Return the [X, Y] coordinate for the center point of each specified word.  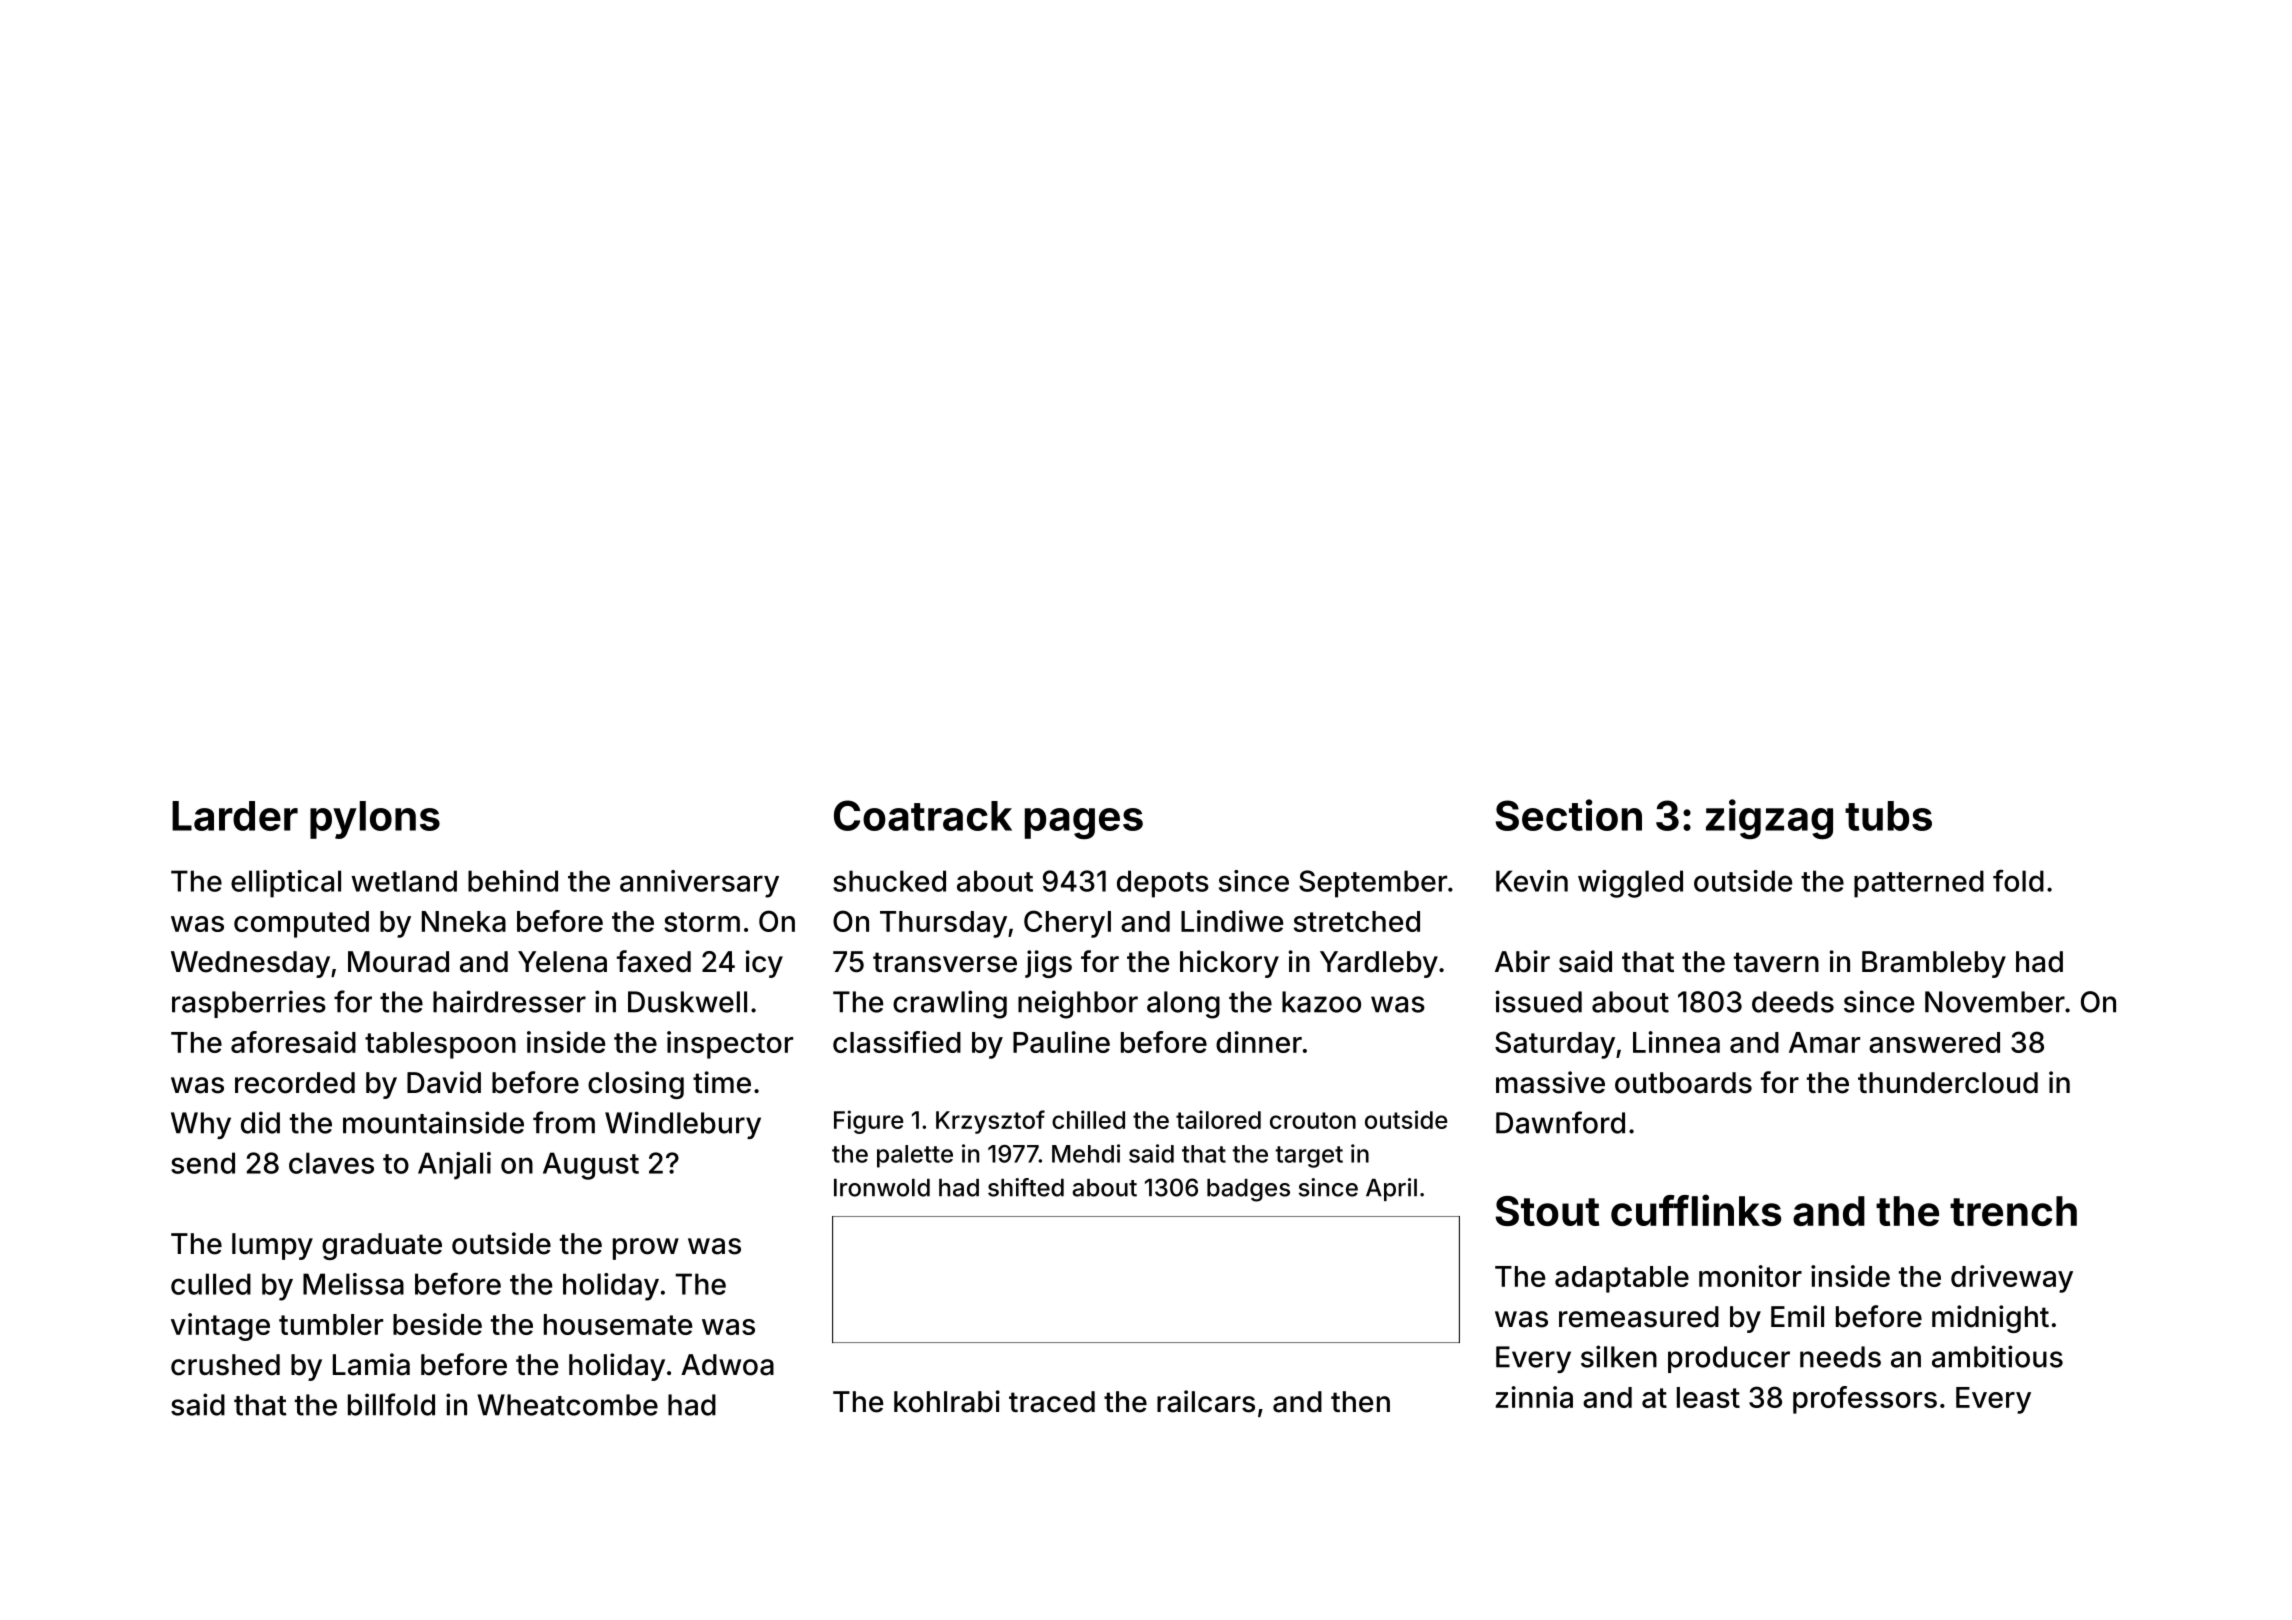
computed [301, 924]
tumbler [331, 1324]
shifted [1026, 1187]
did [260, 1122]
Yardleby [1379, 964]
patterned [1919, 884]
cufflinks [1696, 1210]
